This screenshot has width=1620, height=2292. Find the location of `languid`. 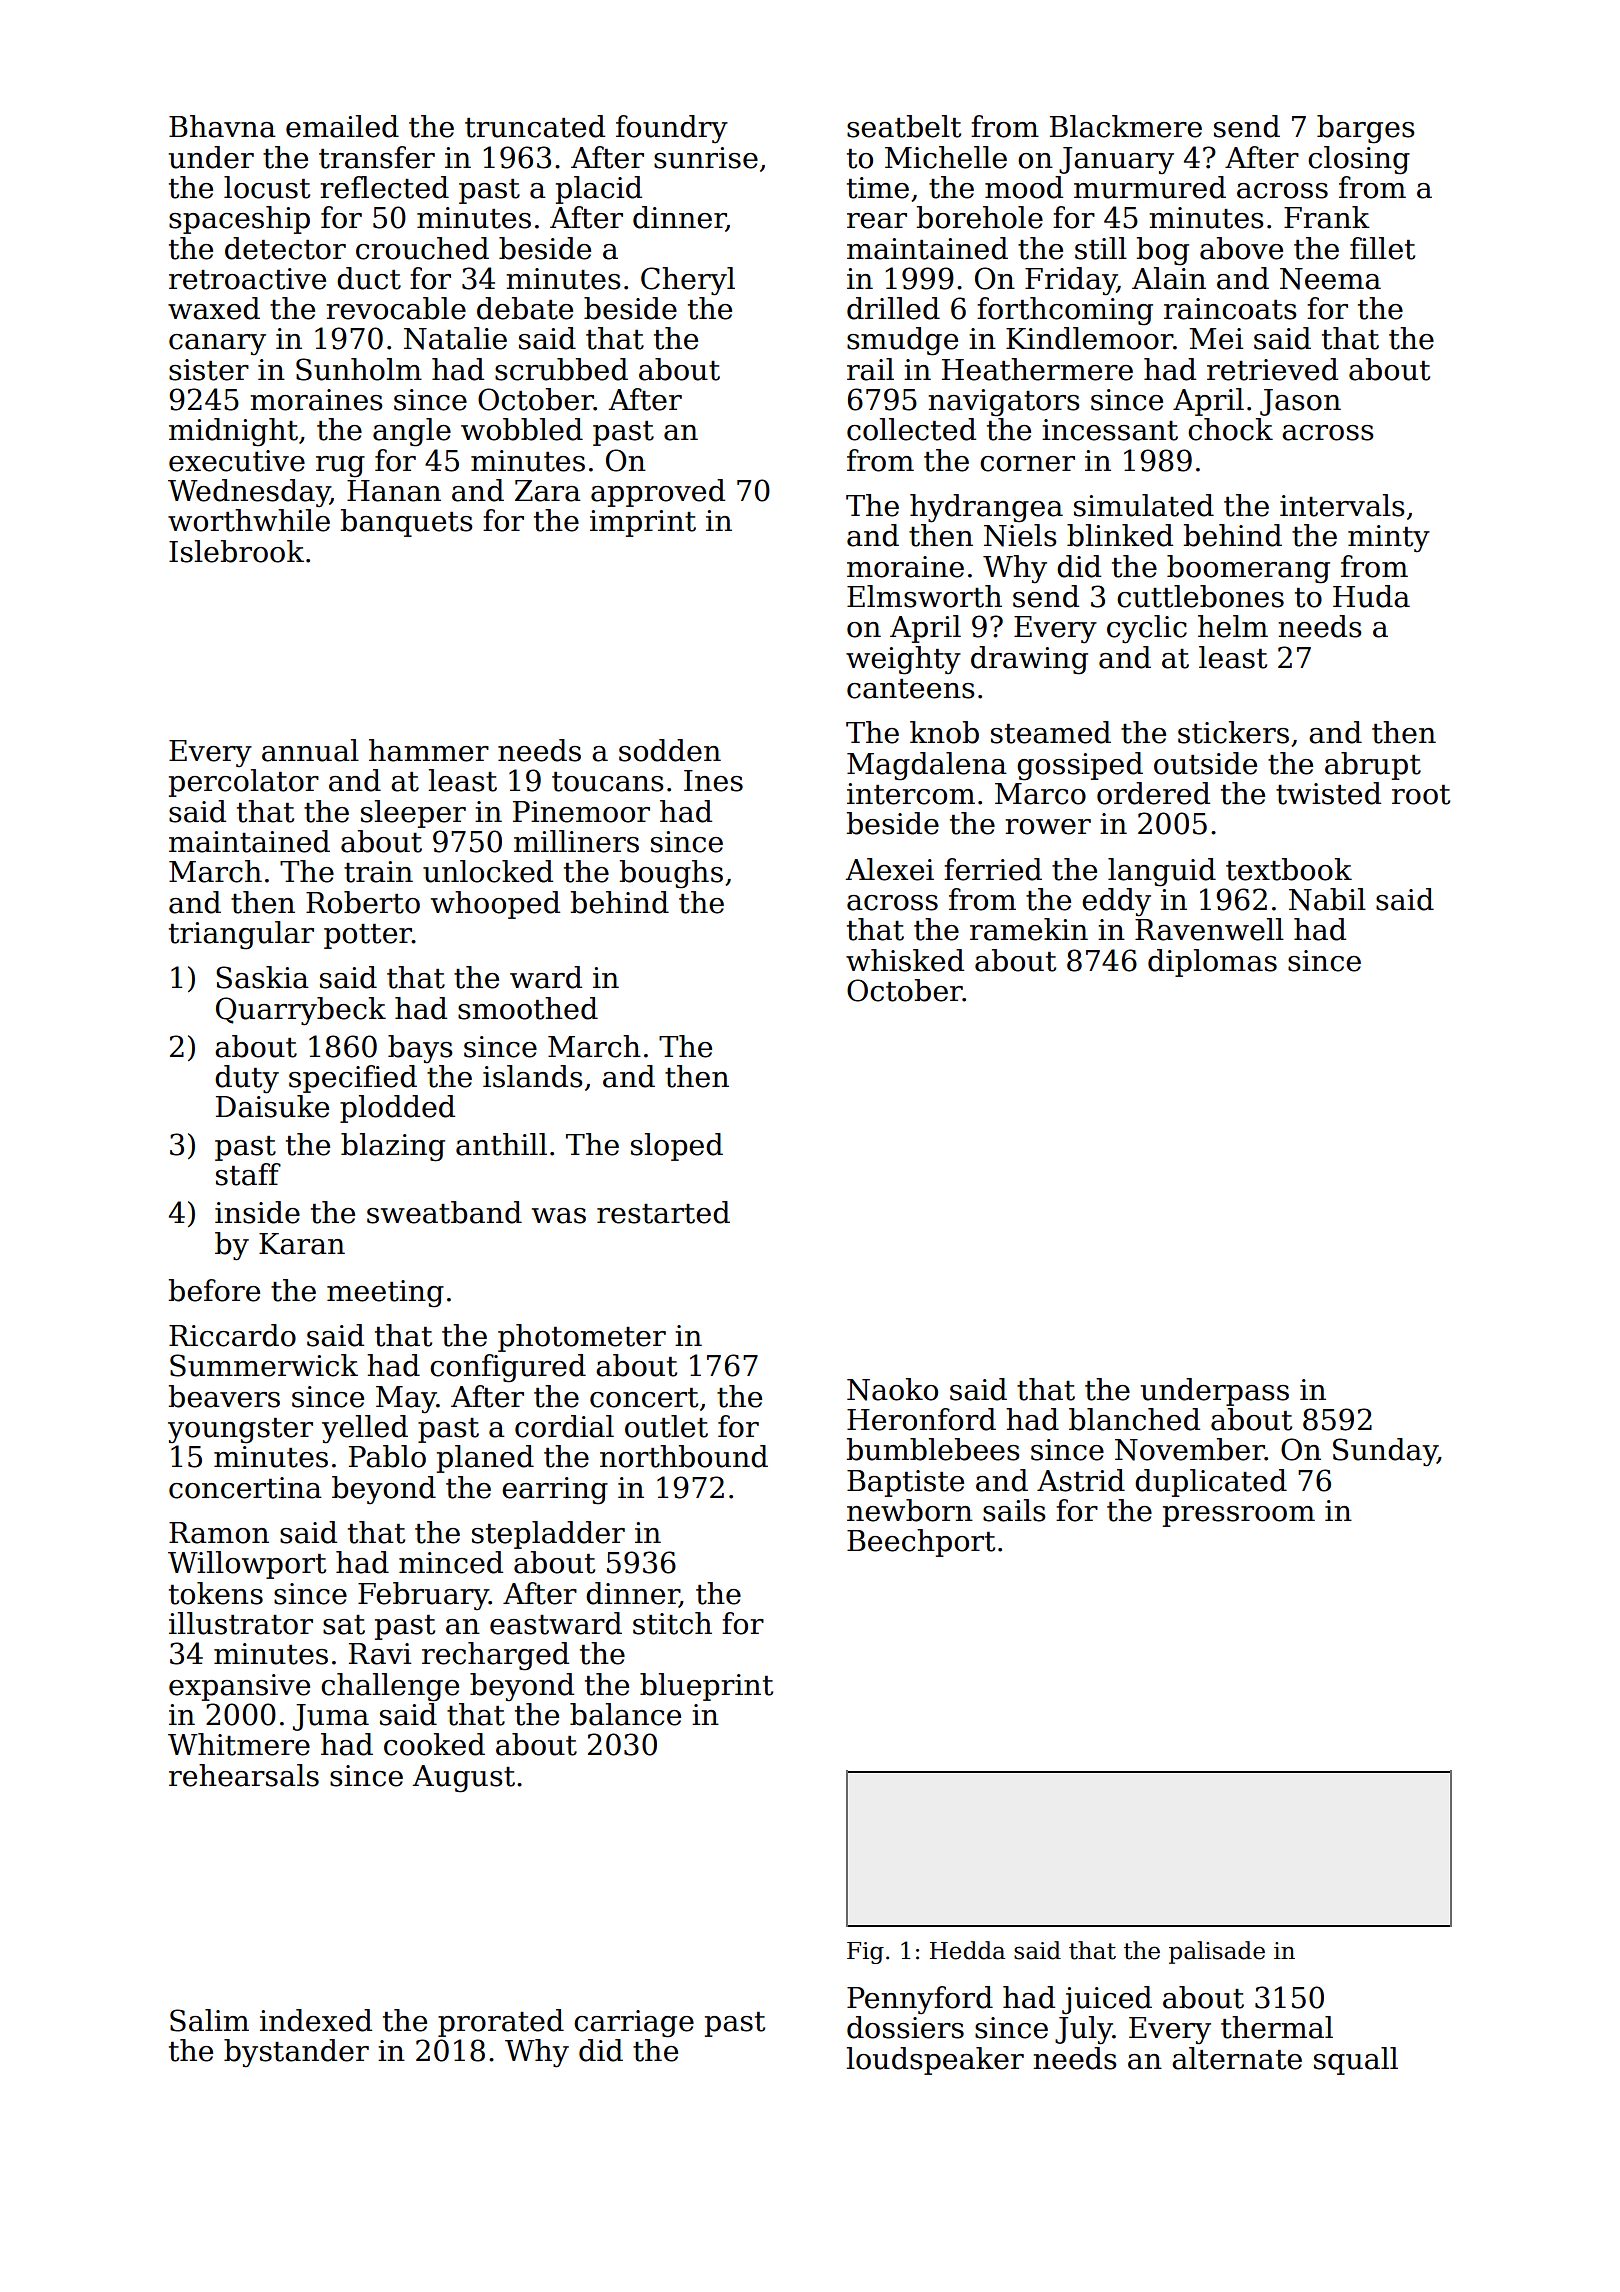

languid is located at coordinates (1162, 872).
